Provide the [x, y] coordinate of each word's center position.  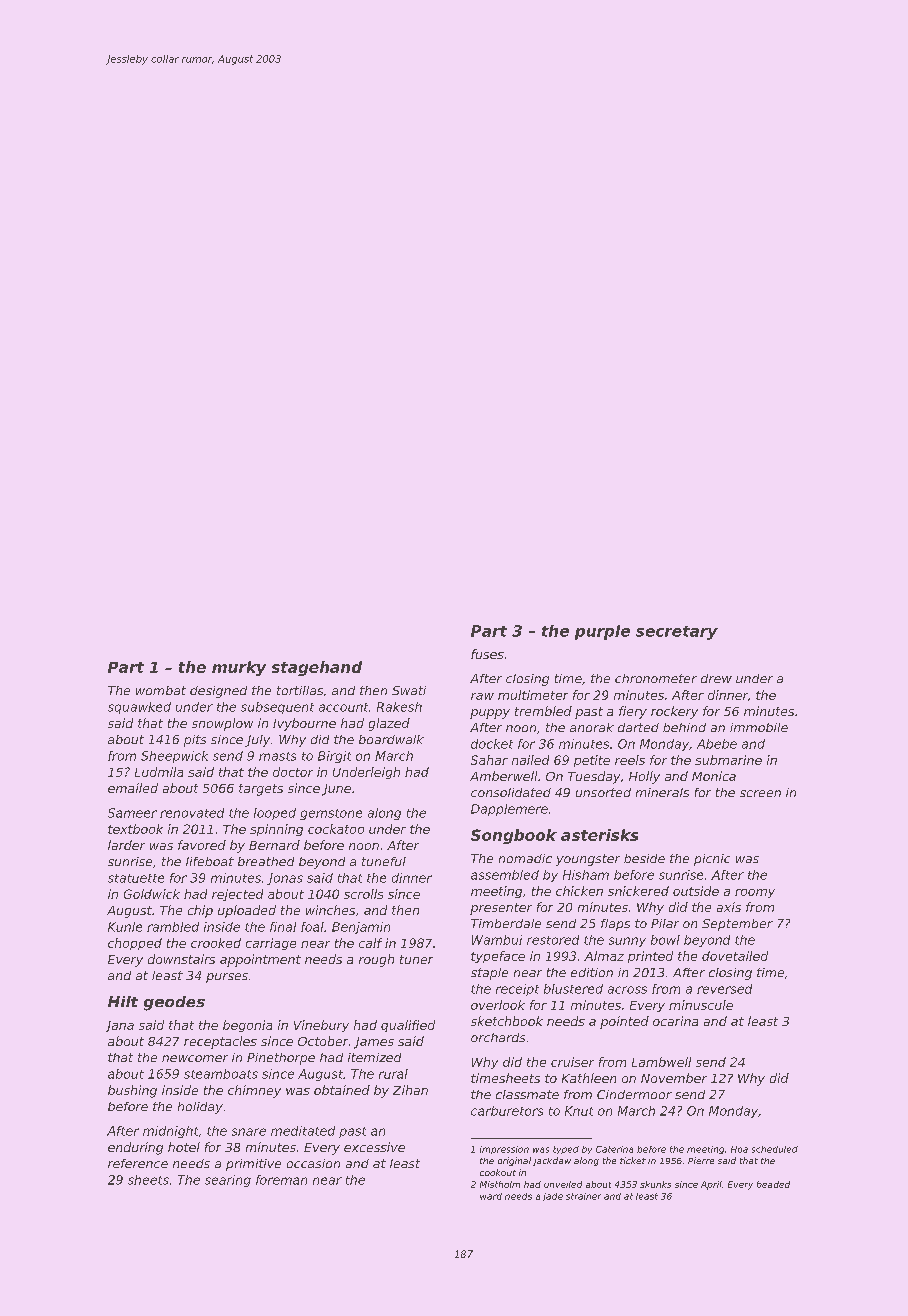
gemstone [331, 814]
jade [553, 1197]
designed [218, 692]
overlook [498, 1005]
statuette [136, 878]
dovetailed [735, 956]
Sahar [489, 760]
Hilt [123, 1001]
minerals [662, 792]
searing [228, 1181]
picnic [712, 860]
